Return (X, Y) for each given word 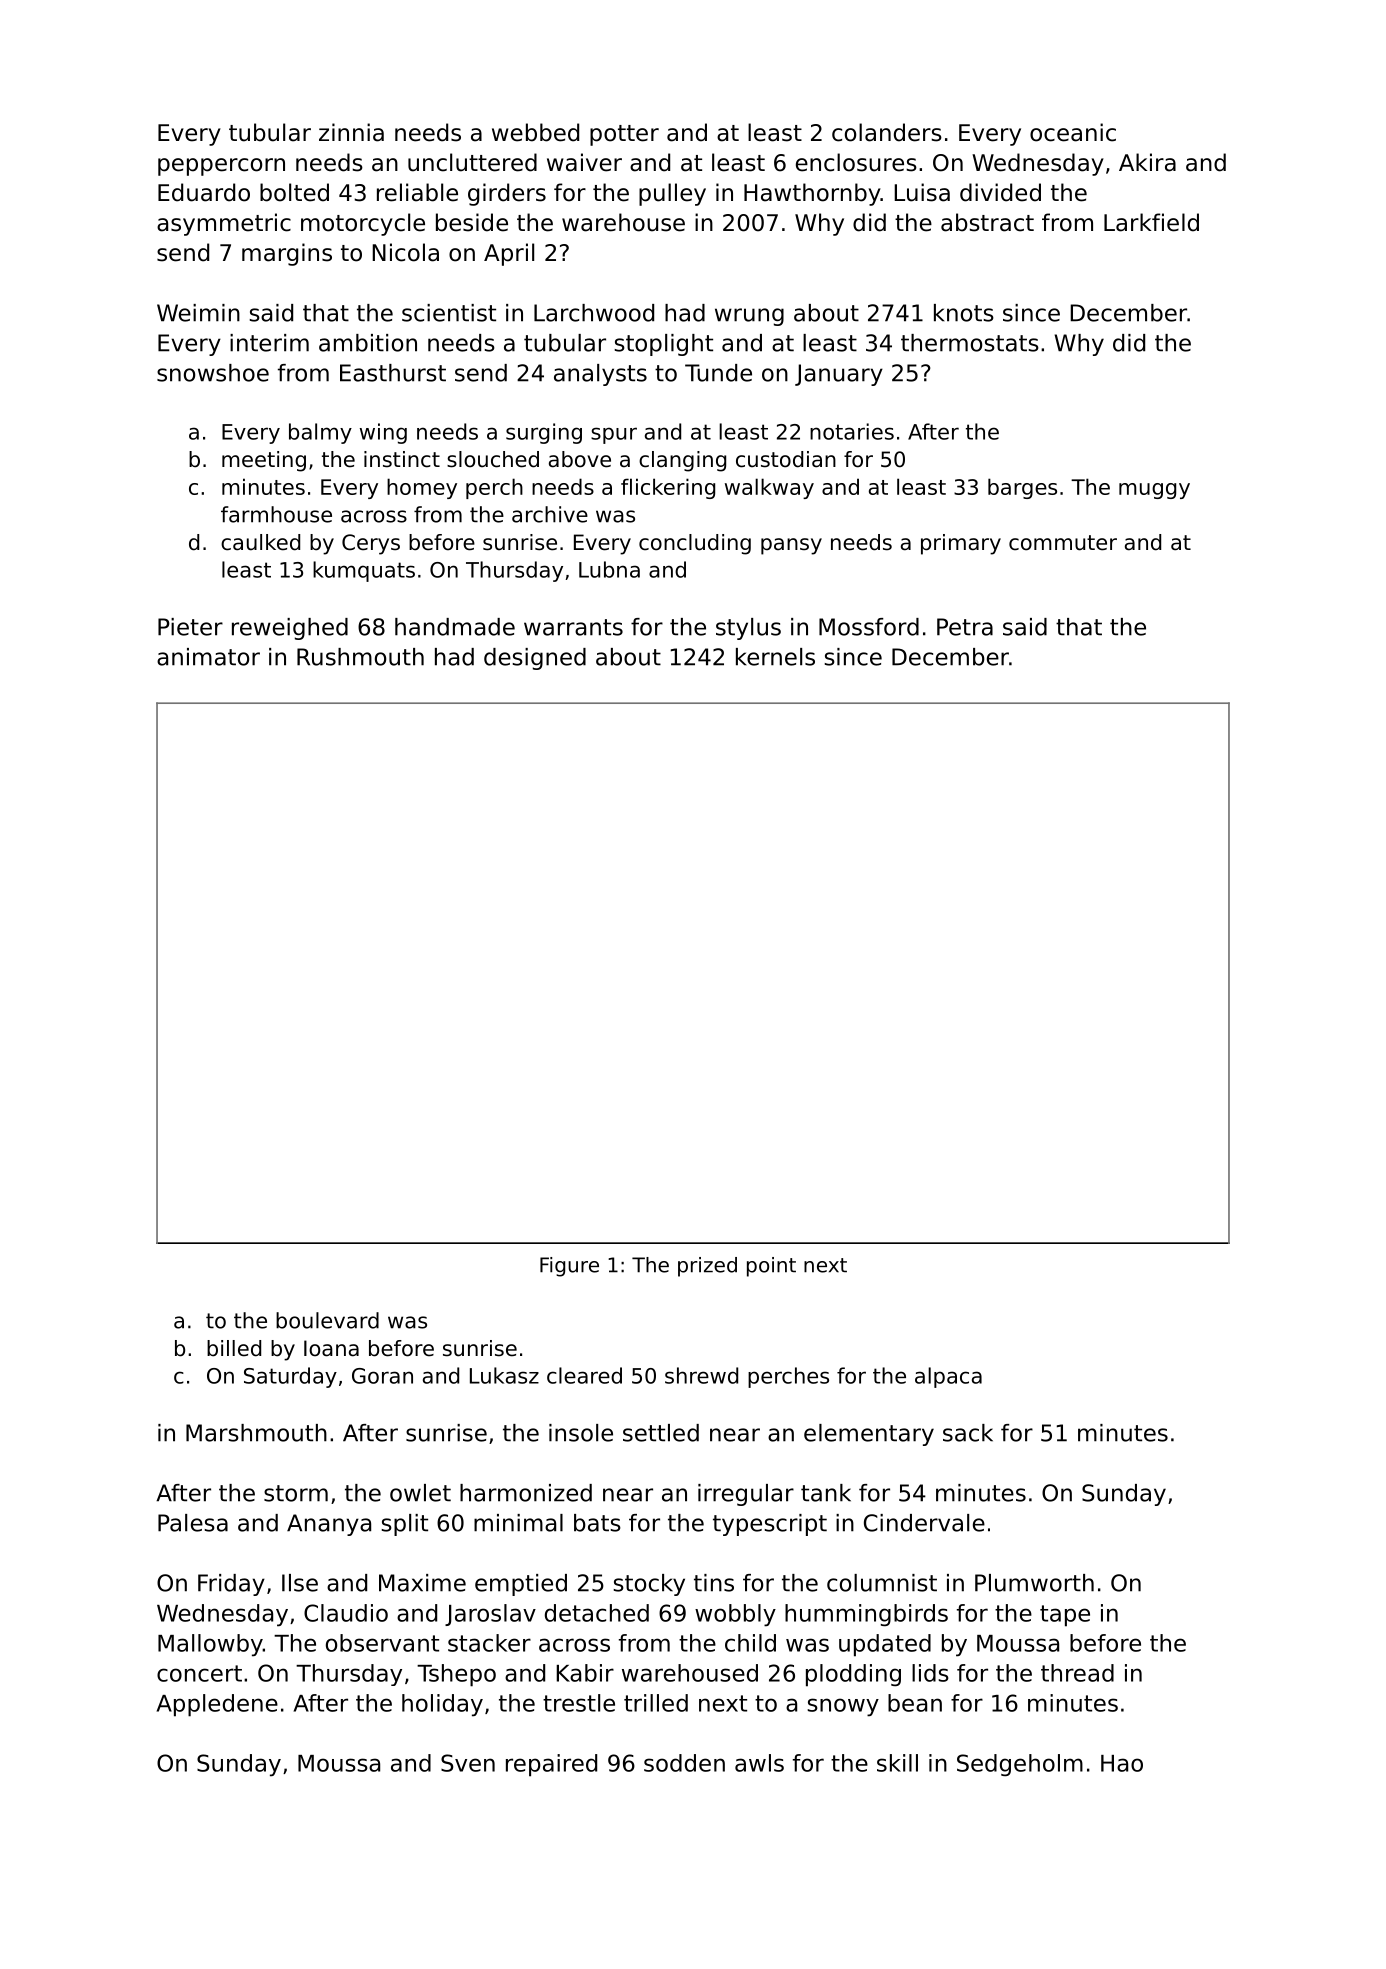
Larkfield (1151, 222)
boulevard (327, 1320)
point (771, 1267)
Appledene (217, 1705)
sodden (684, 1763)
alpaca (948, 1377)
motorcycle (363, 224)
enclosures (856, 162)
